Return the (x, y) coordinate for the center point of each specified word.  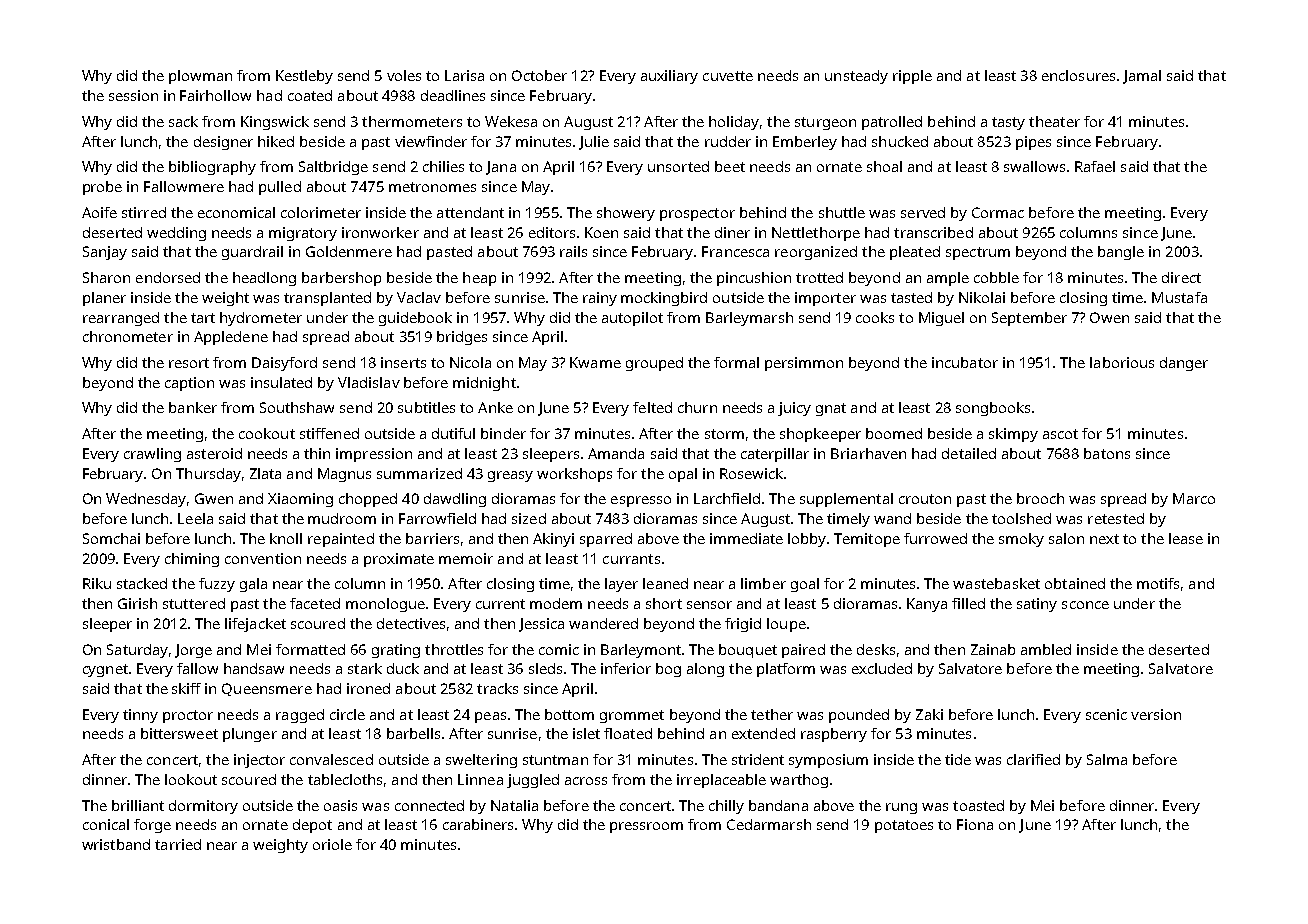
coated (310, 95)
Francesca (735, 251)
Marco (1194, 498)
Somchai (111, 538)
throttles (454, 649)
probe (102, 188)
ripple (912, 77)
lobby (807, 540)
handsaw (254, 668)
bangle (1121, 253)
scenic (1106, 714)
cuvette (728, 76)
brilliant (138, 805)
